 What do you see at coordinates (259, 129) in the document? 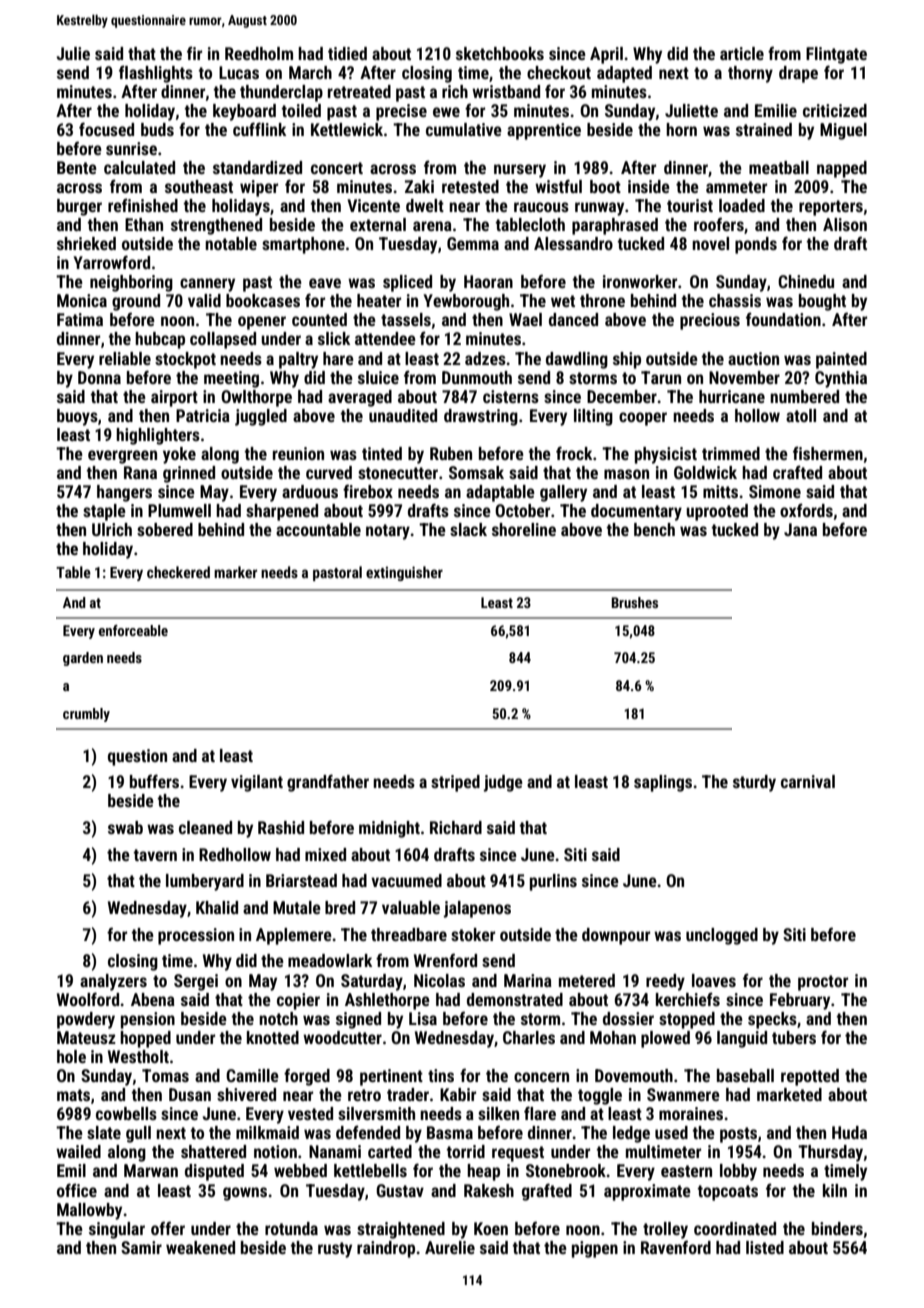
I see `cufflink` at bounding box center [259, 129].
